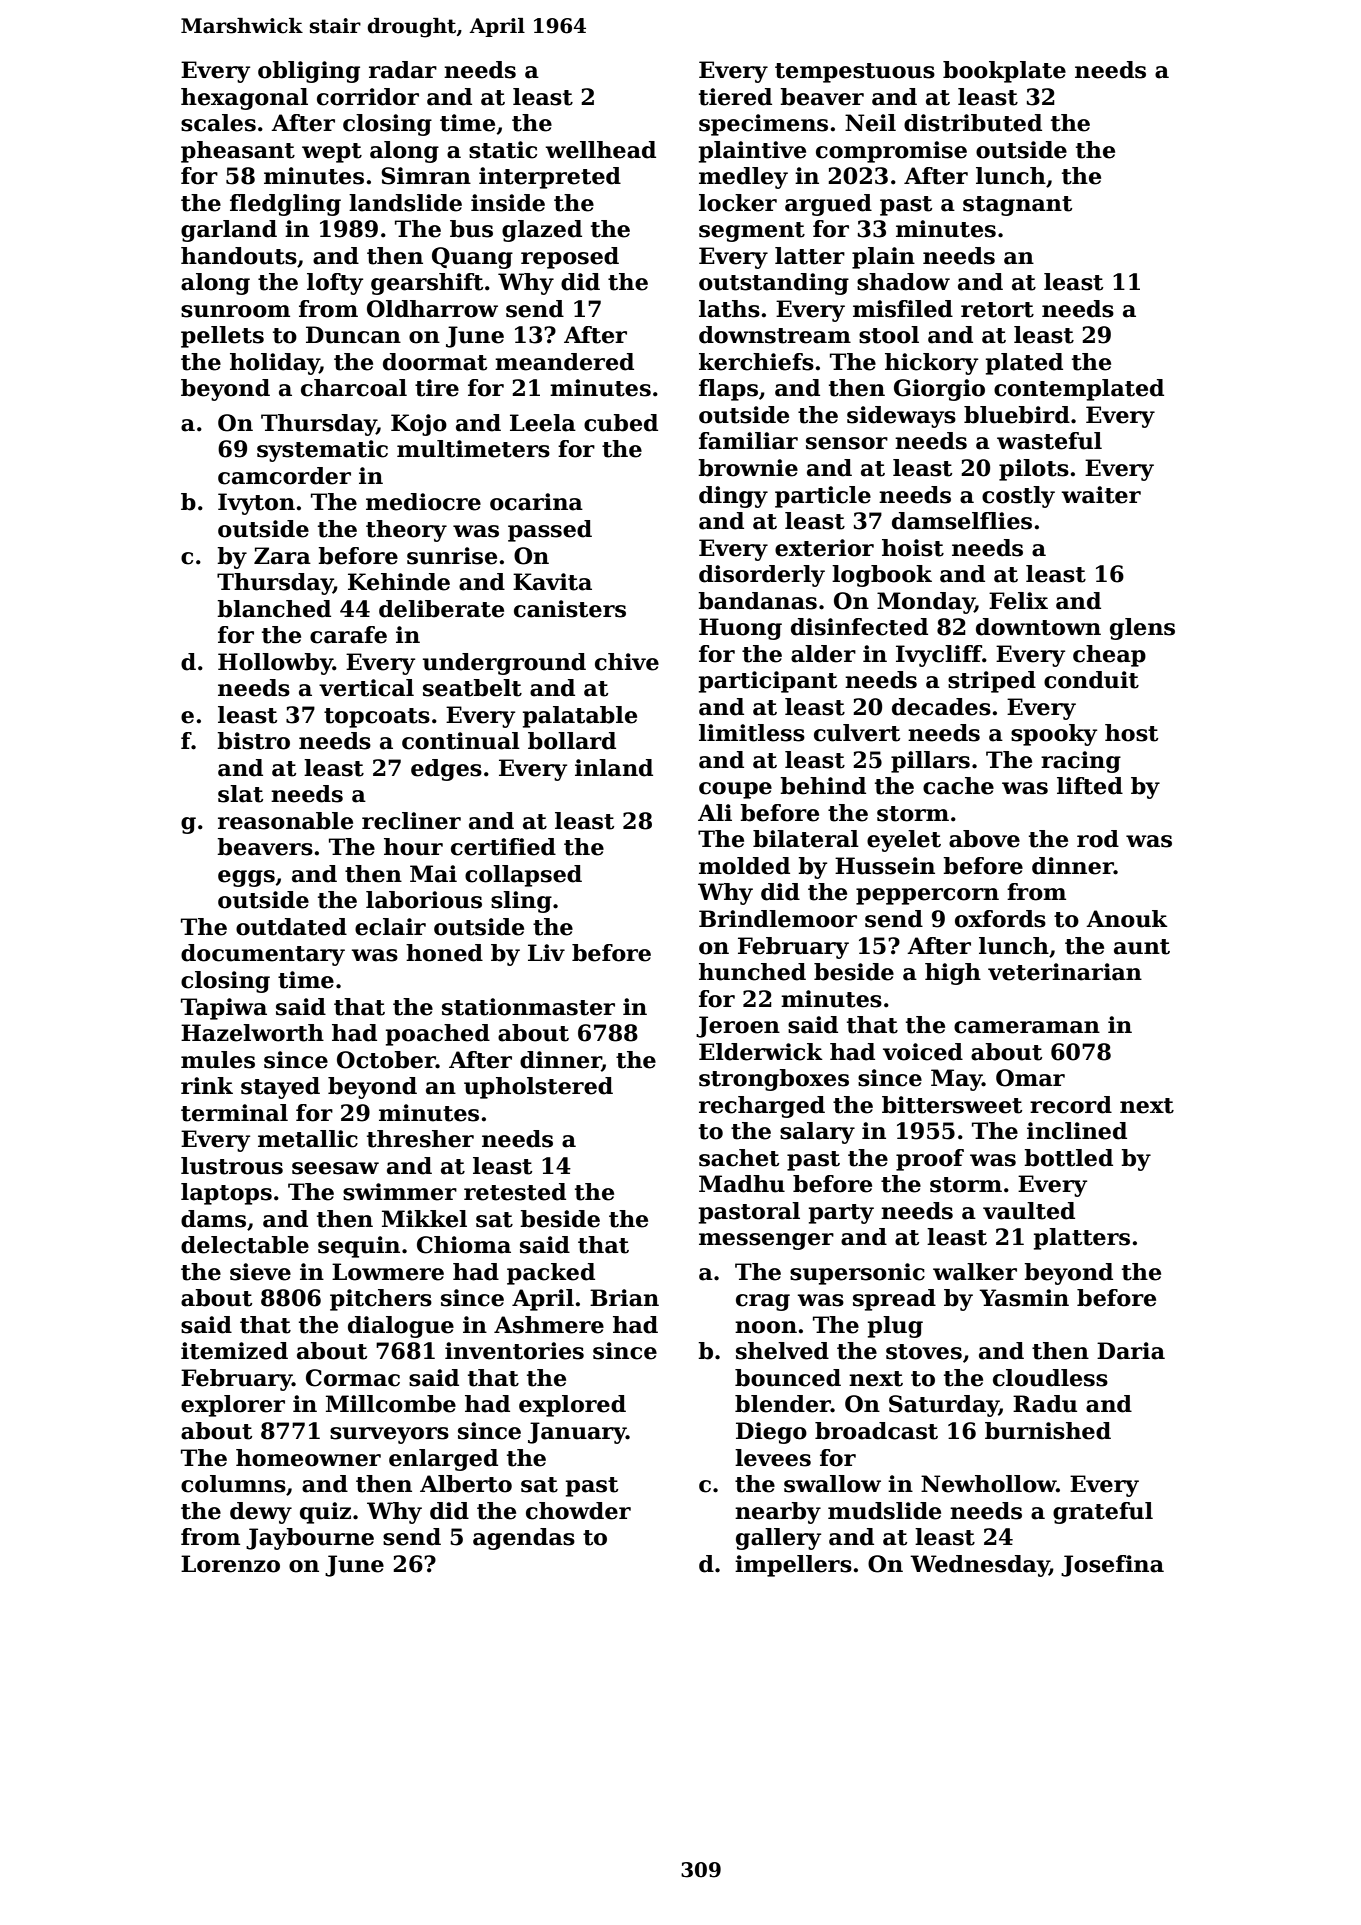  What do you see at coordinates (285, 821) in the page?
I see `reasonable` at bounding box center [285, 821].
